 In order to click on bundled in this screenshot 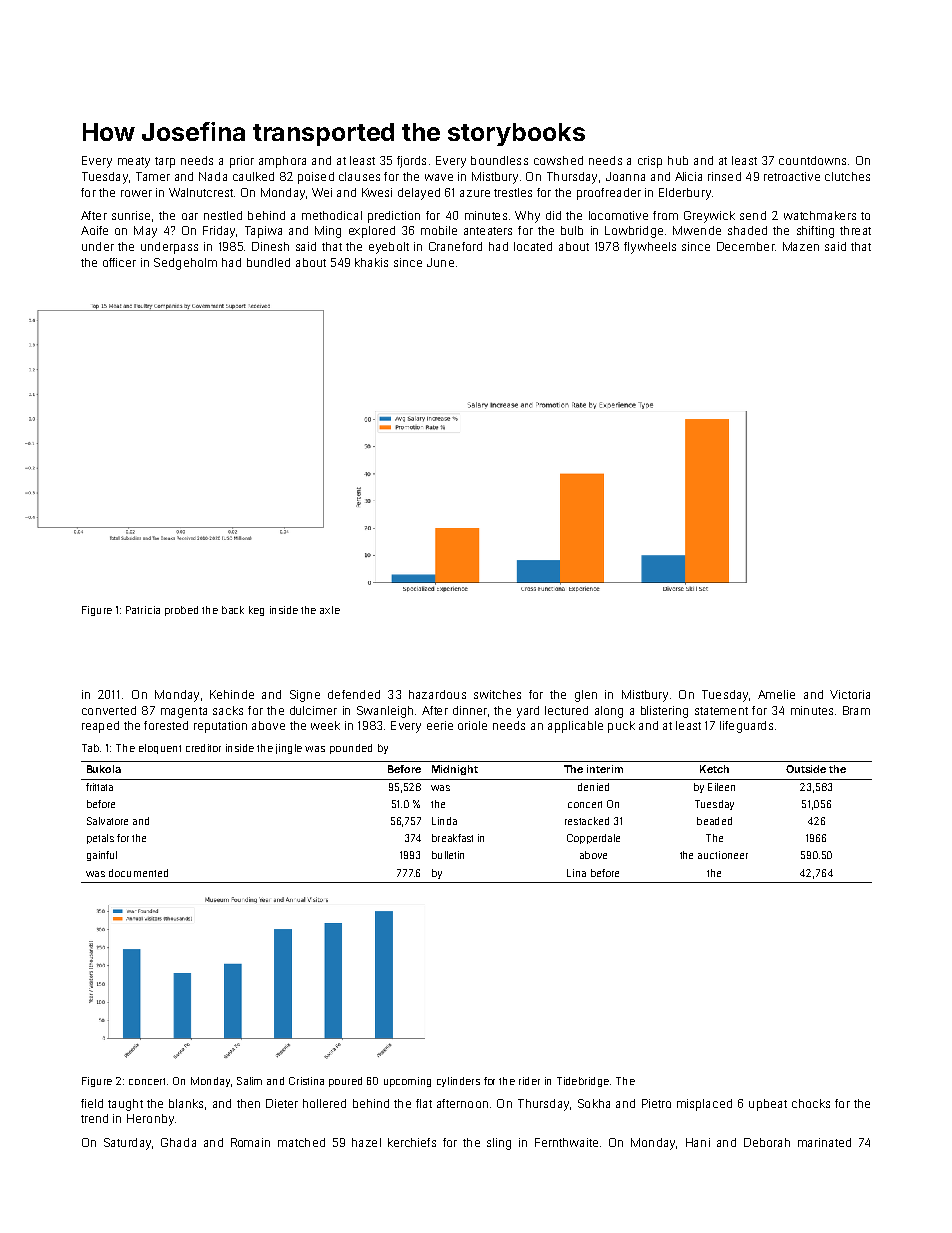, I will do `click(268, 262)`.
